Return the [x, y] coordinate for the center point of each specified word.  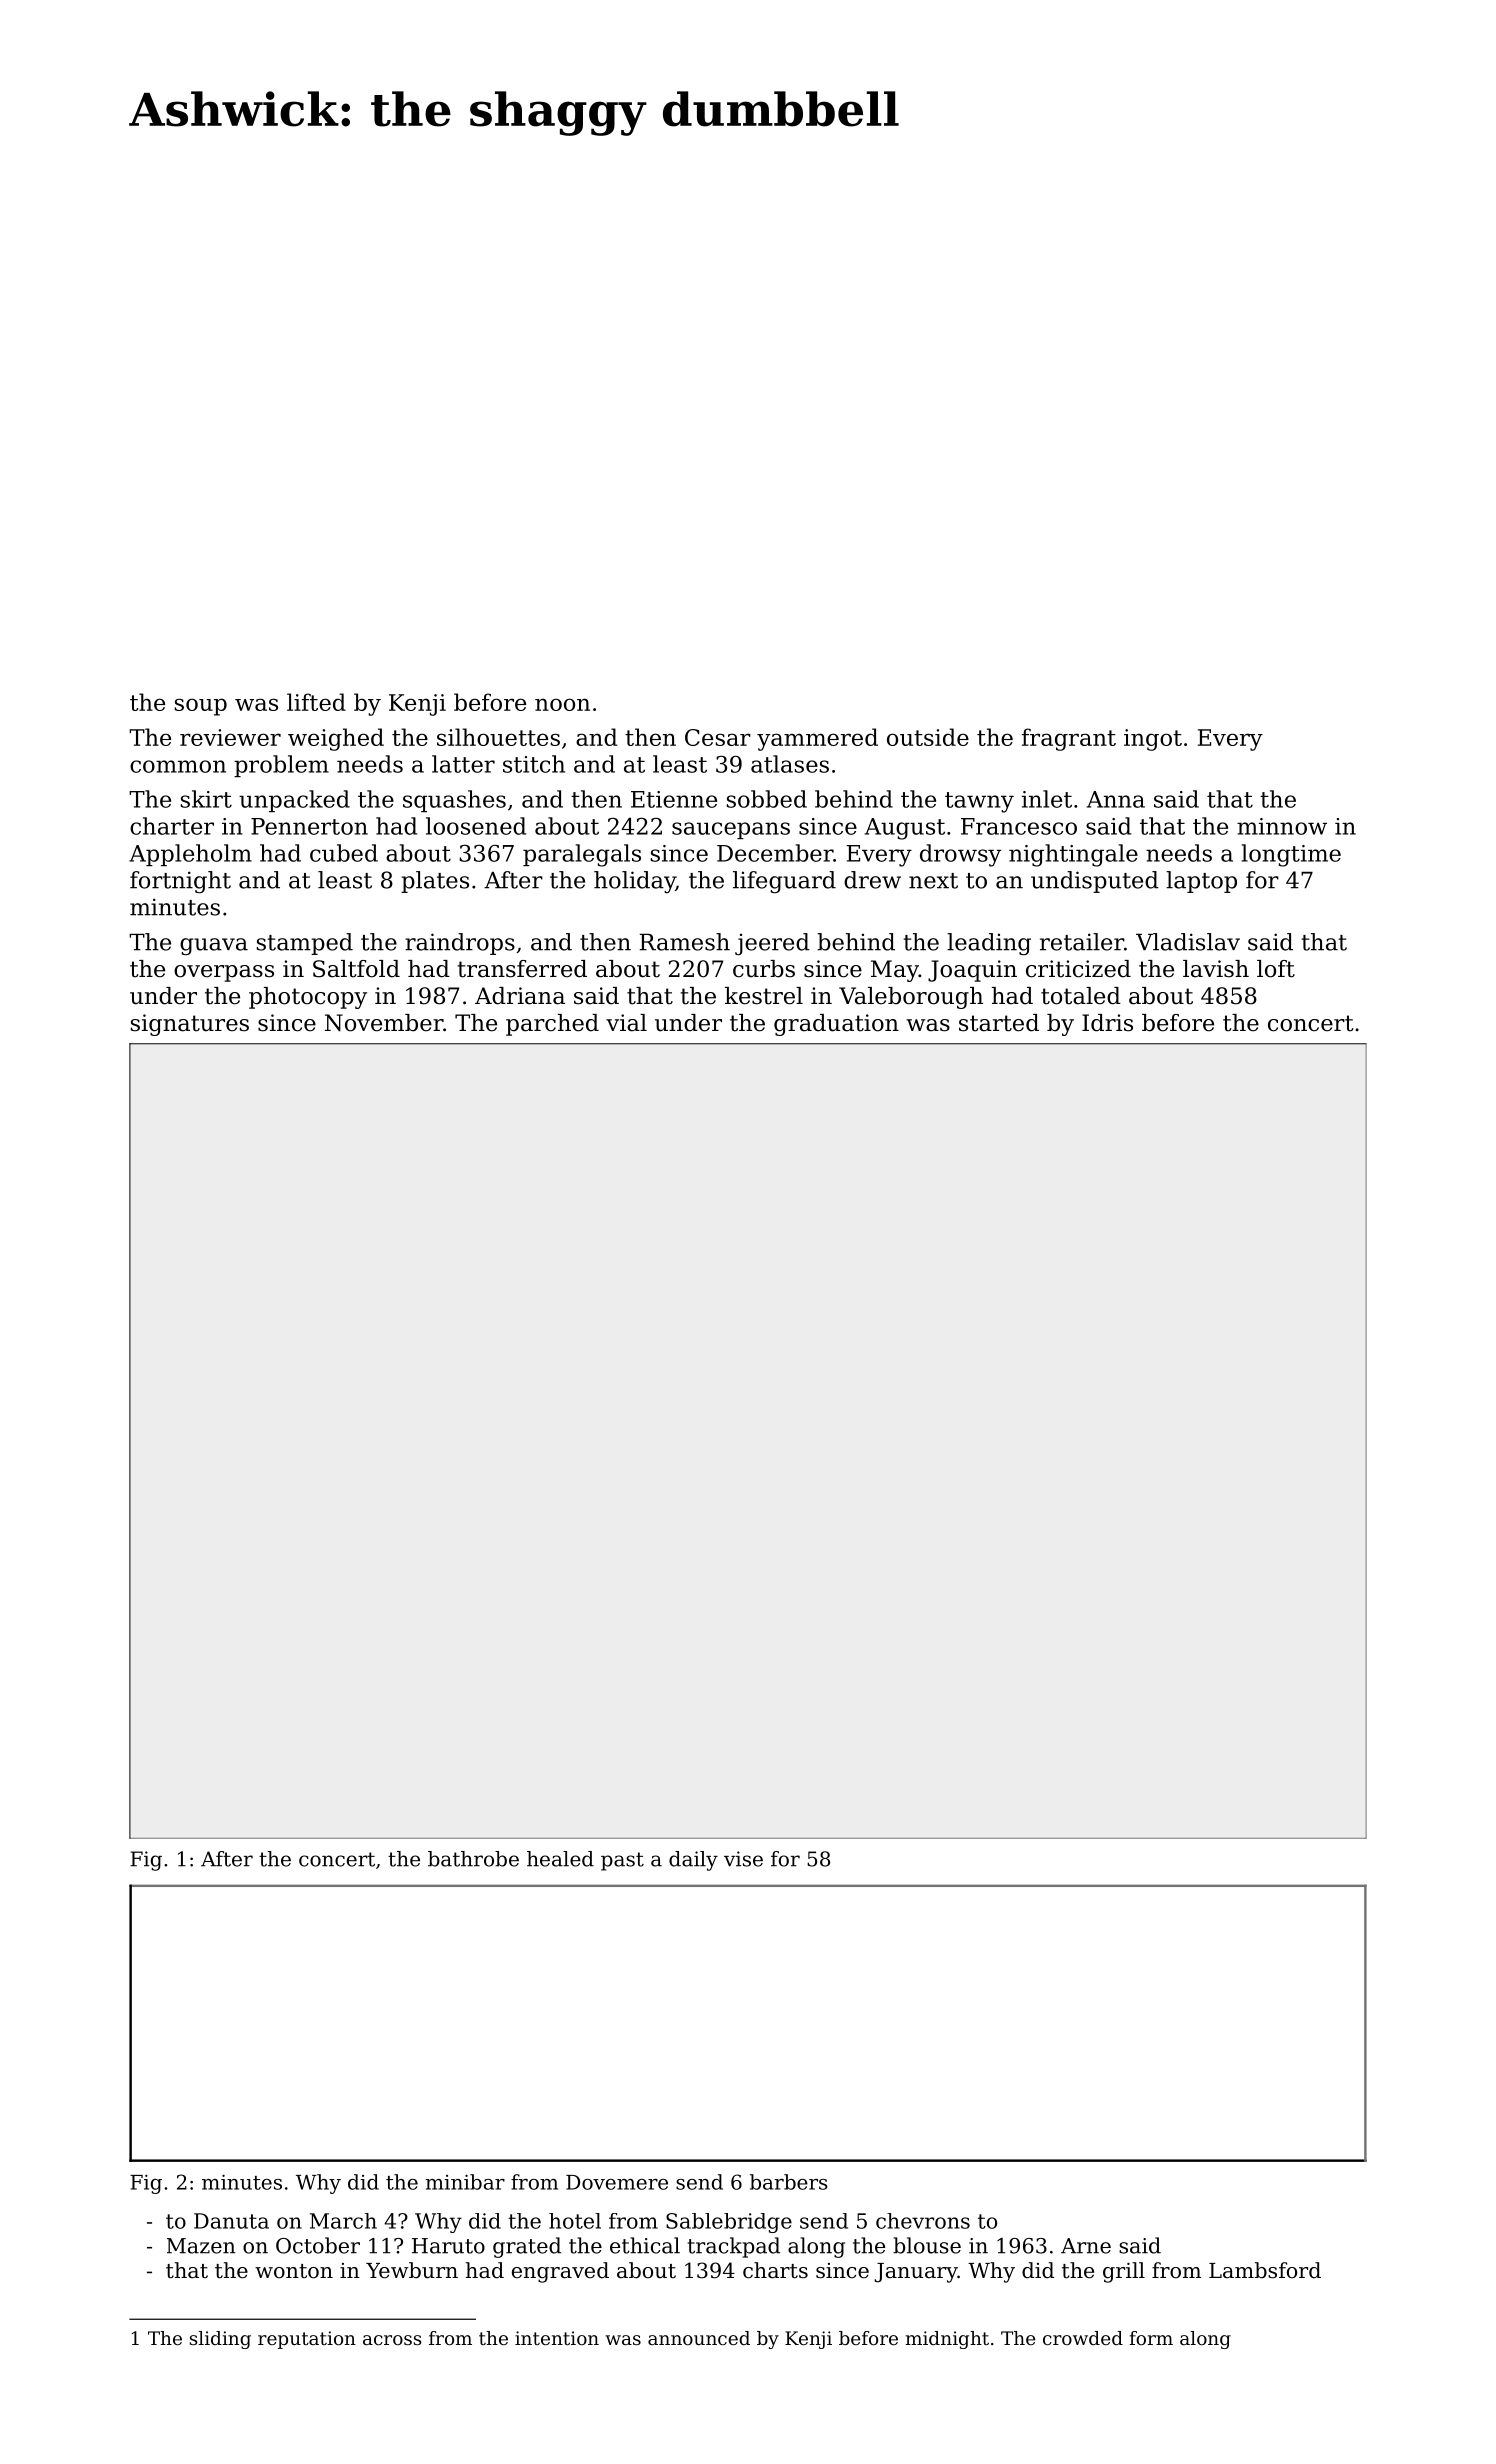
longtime [1291, 855]
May [895, 971]
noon [562, 704]
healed [560, 1859]
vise [743, 1859]
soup [201, 707]
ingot [1153, 740]
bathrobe [473, 1859]
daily [693, 1861]
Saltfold [356, 969]
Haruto [448, 2246]
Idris [1107, 1023]
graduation [836, 1025]
